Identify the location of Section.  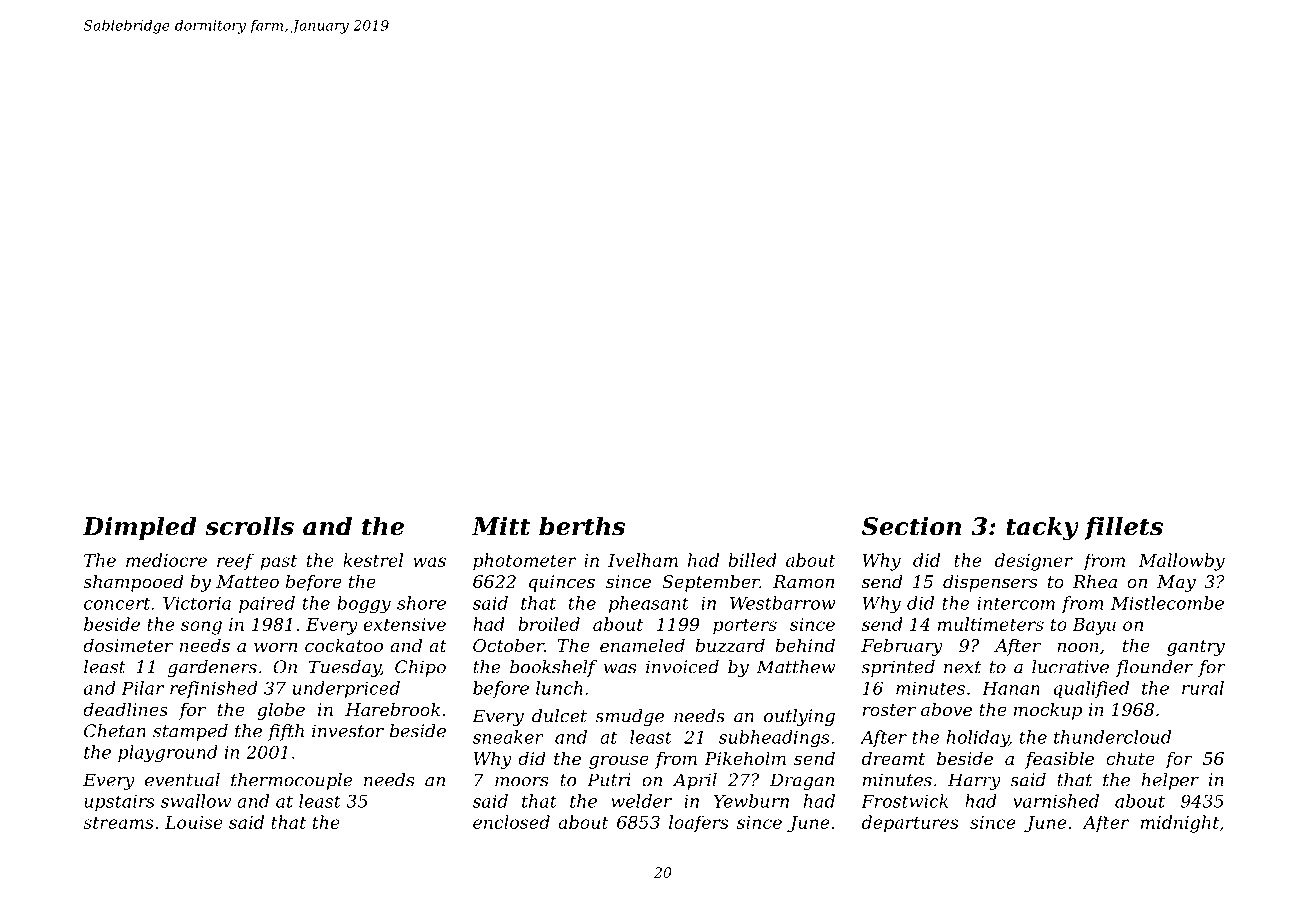
(911, 526).
